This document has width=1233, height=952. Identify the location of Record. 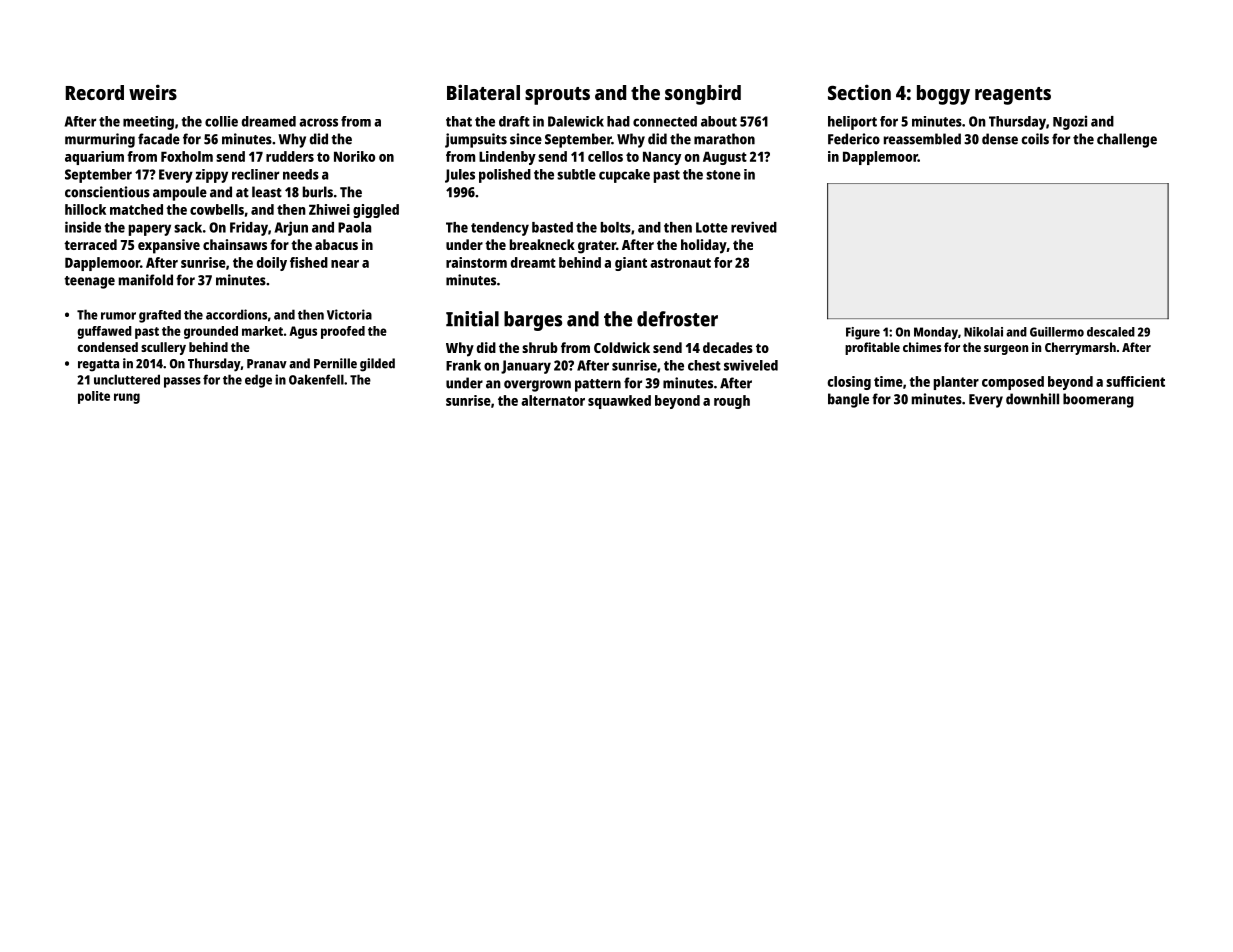
(95, 92).
